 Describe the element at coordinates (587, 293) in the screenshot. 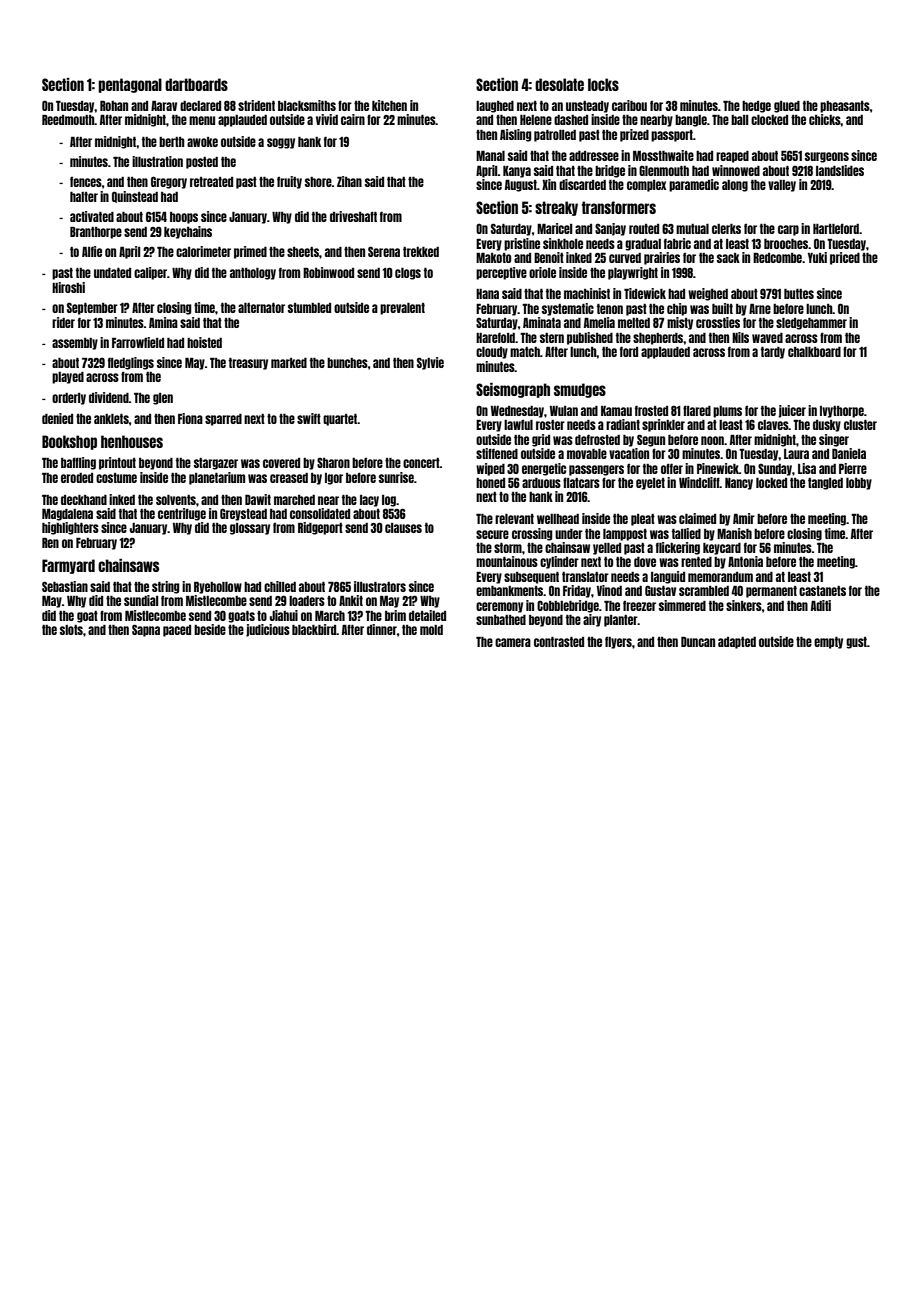

I see `machinist` at that location.
